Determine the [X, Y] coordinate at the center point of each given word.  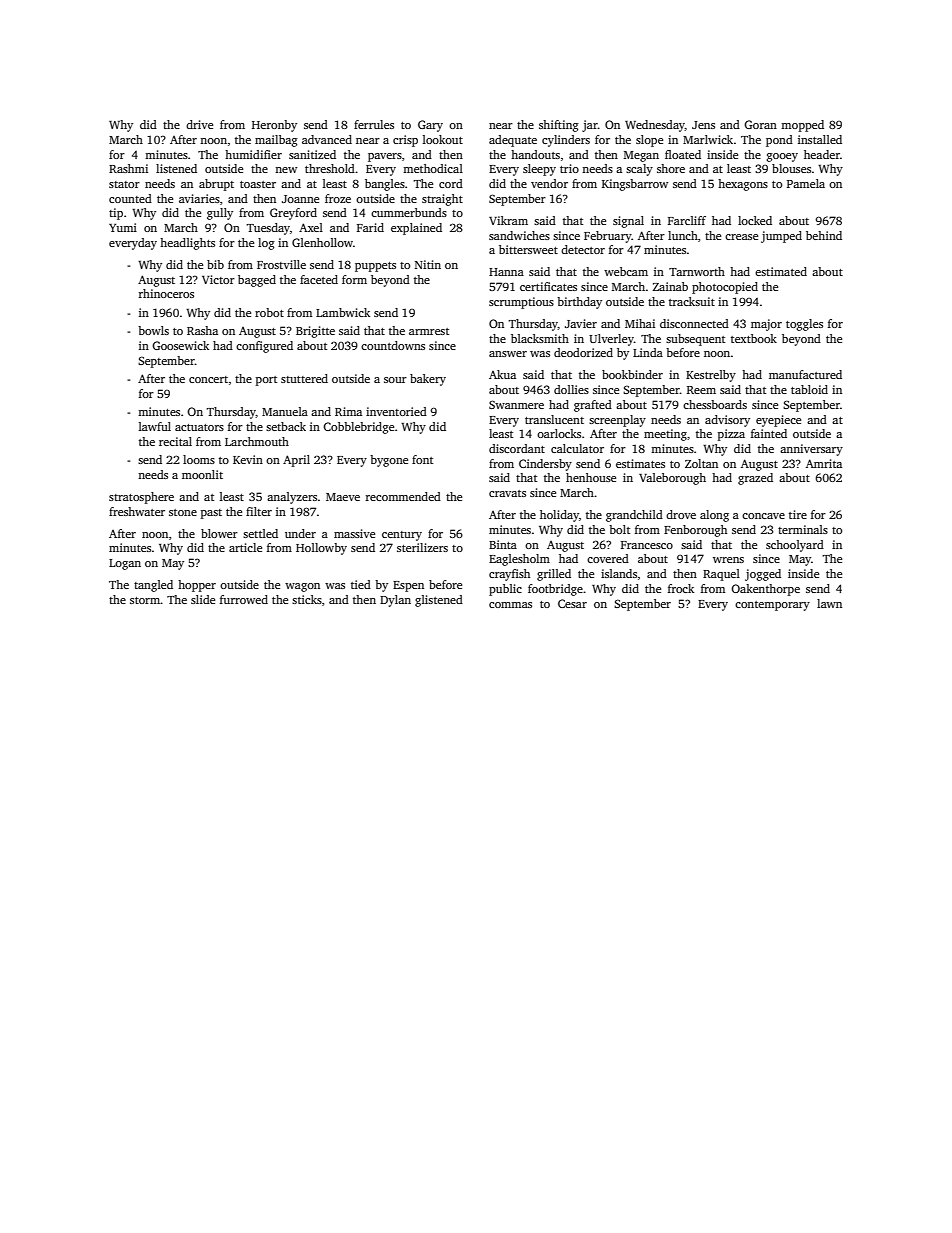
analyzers [292, 498]
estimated [781, 271]
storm [145, 600]
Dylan [395, 601]
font [422, 459]
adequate [513, 141]
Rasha [202, 330]
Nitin [428, 264]
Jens [703, 125]
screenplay [617, 421]
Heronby [274, 126]
